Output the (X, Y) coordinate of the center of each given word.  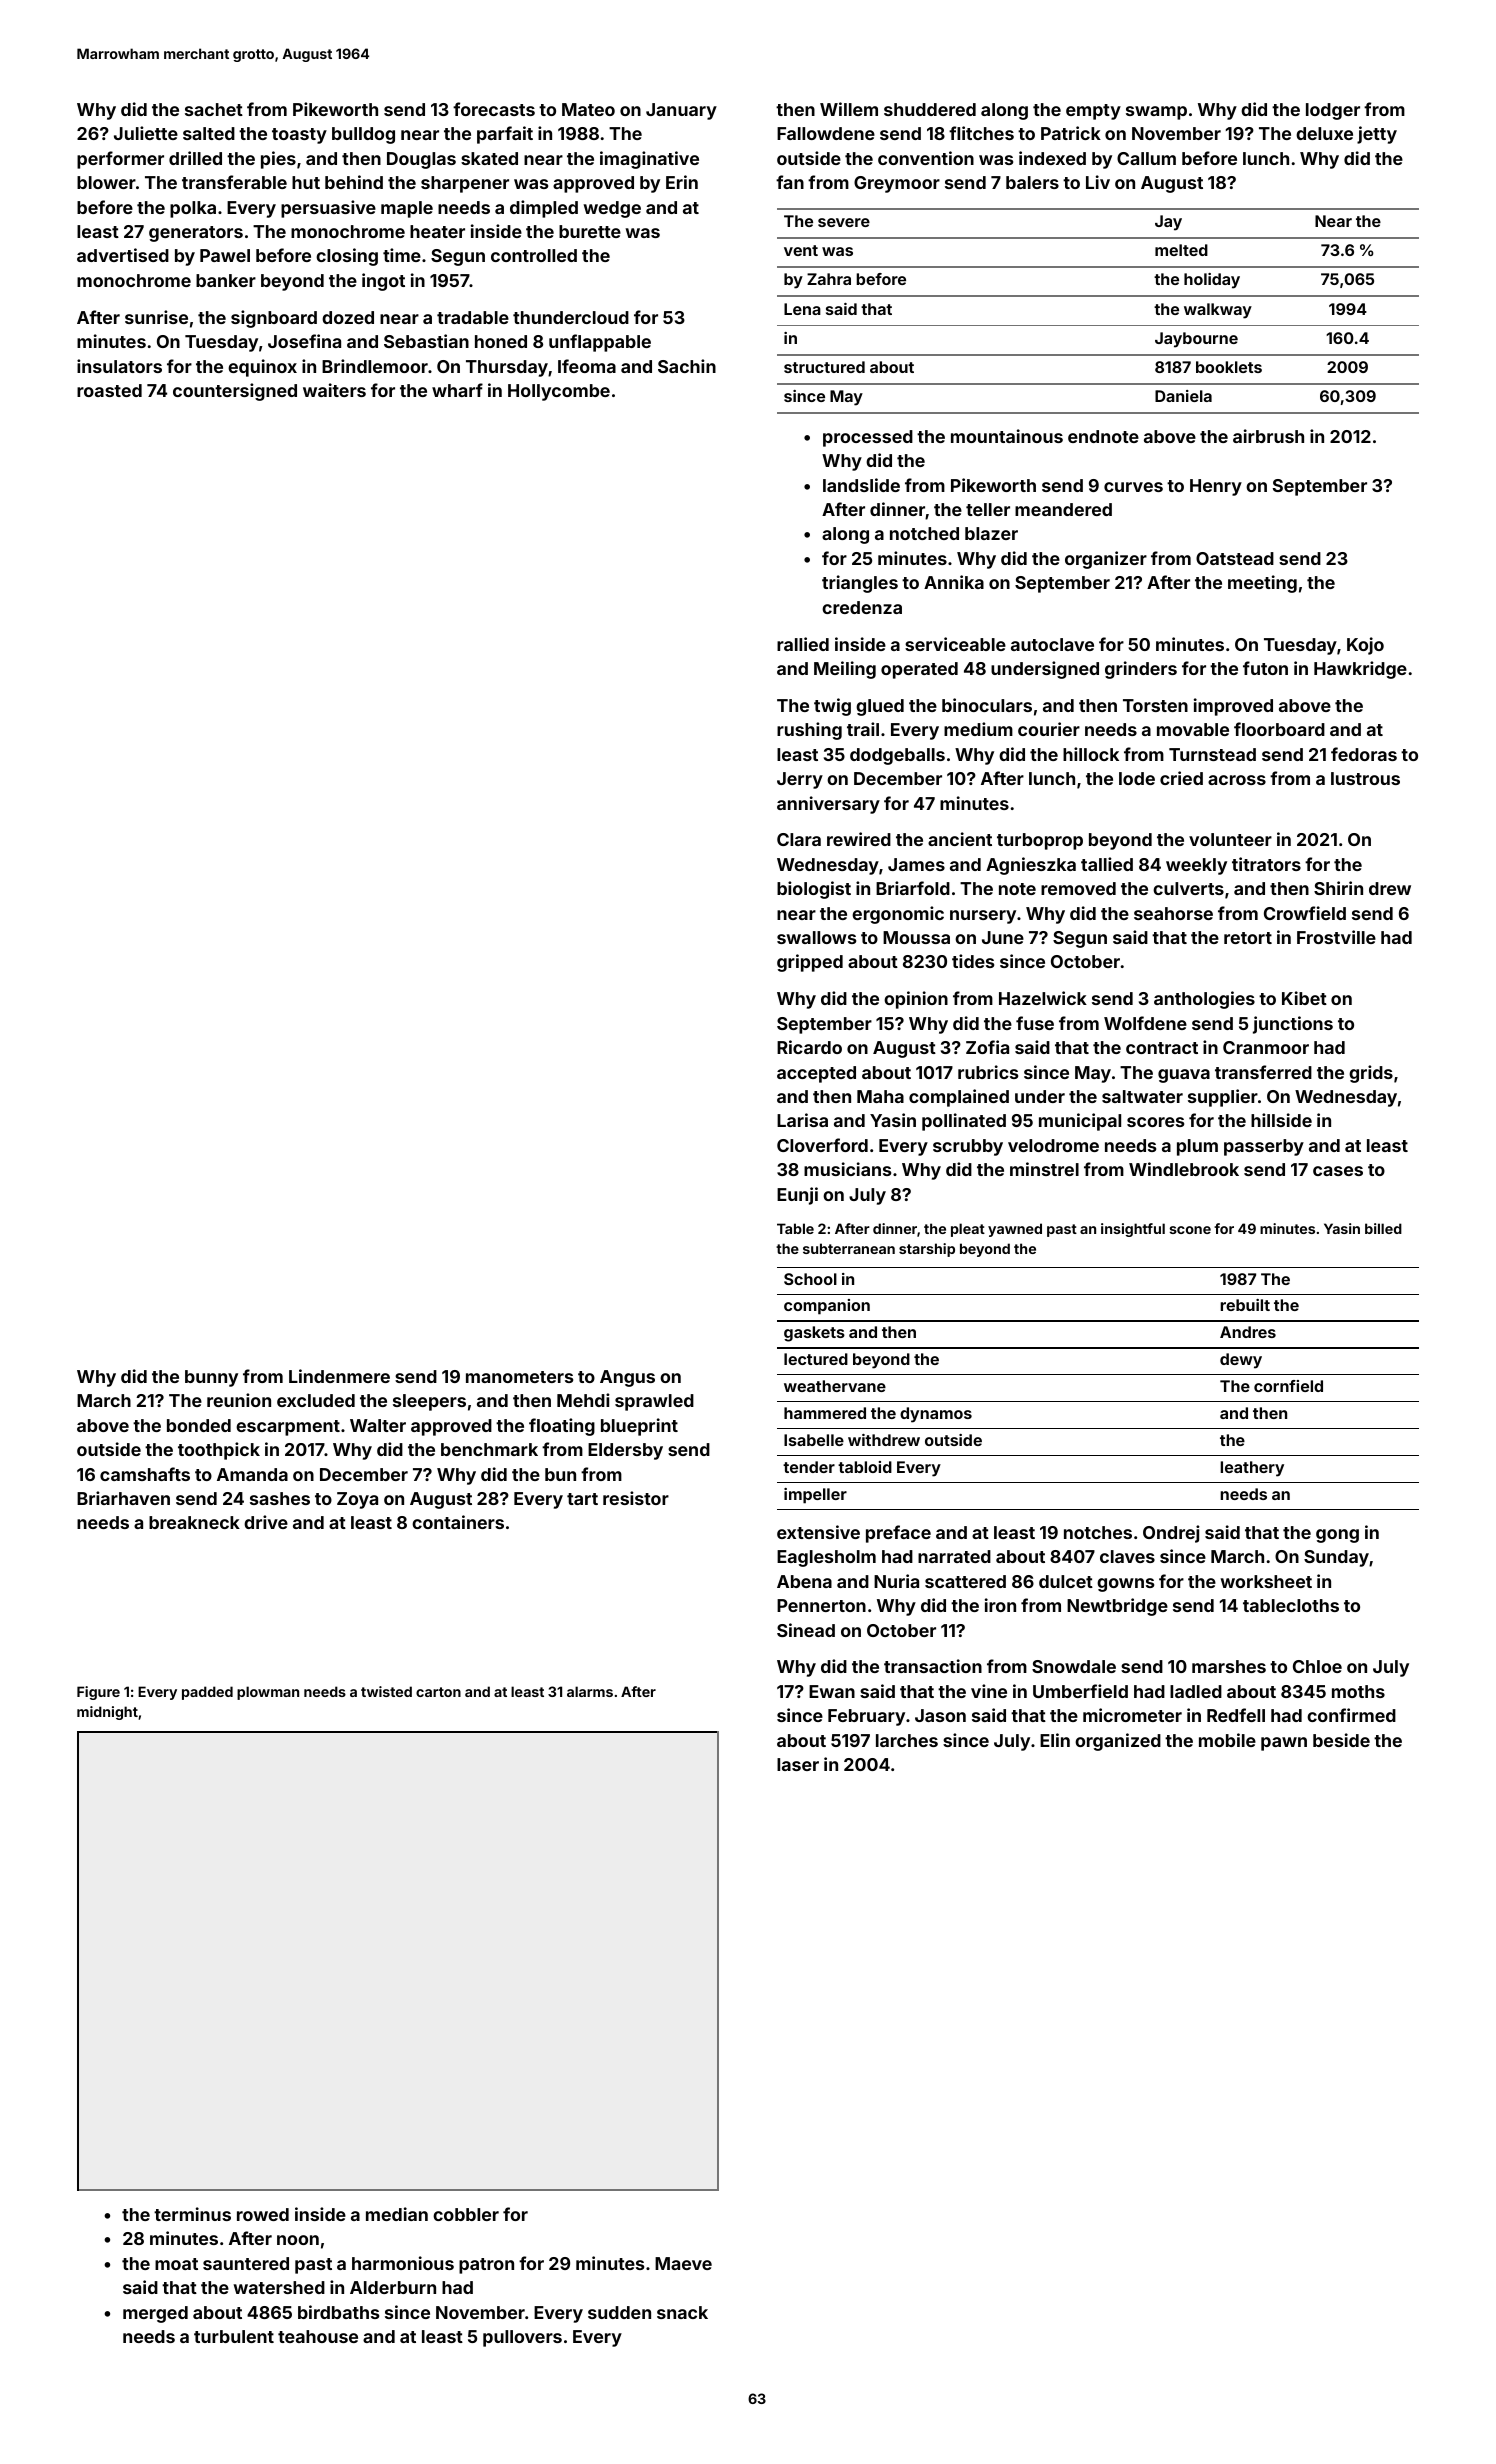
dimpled (544, 209)
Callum (1146, 158)
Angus (627, 1378)
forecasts (494, 109)
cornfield (1288, 1386)
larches (907, 1740)
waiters (334, 390)
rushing (809, 731)
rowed (263, 2214)
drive (266, 1522)
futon (1265, 668)
